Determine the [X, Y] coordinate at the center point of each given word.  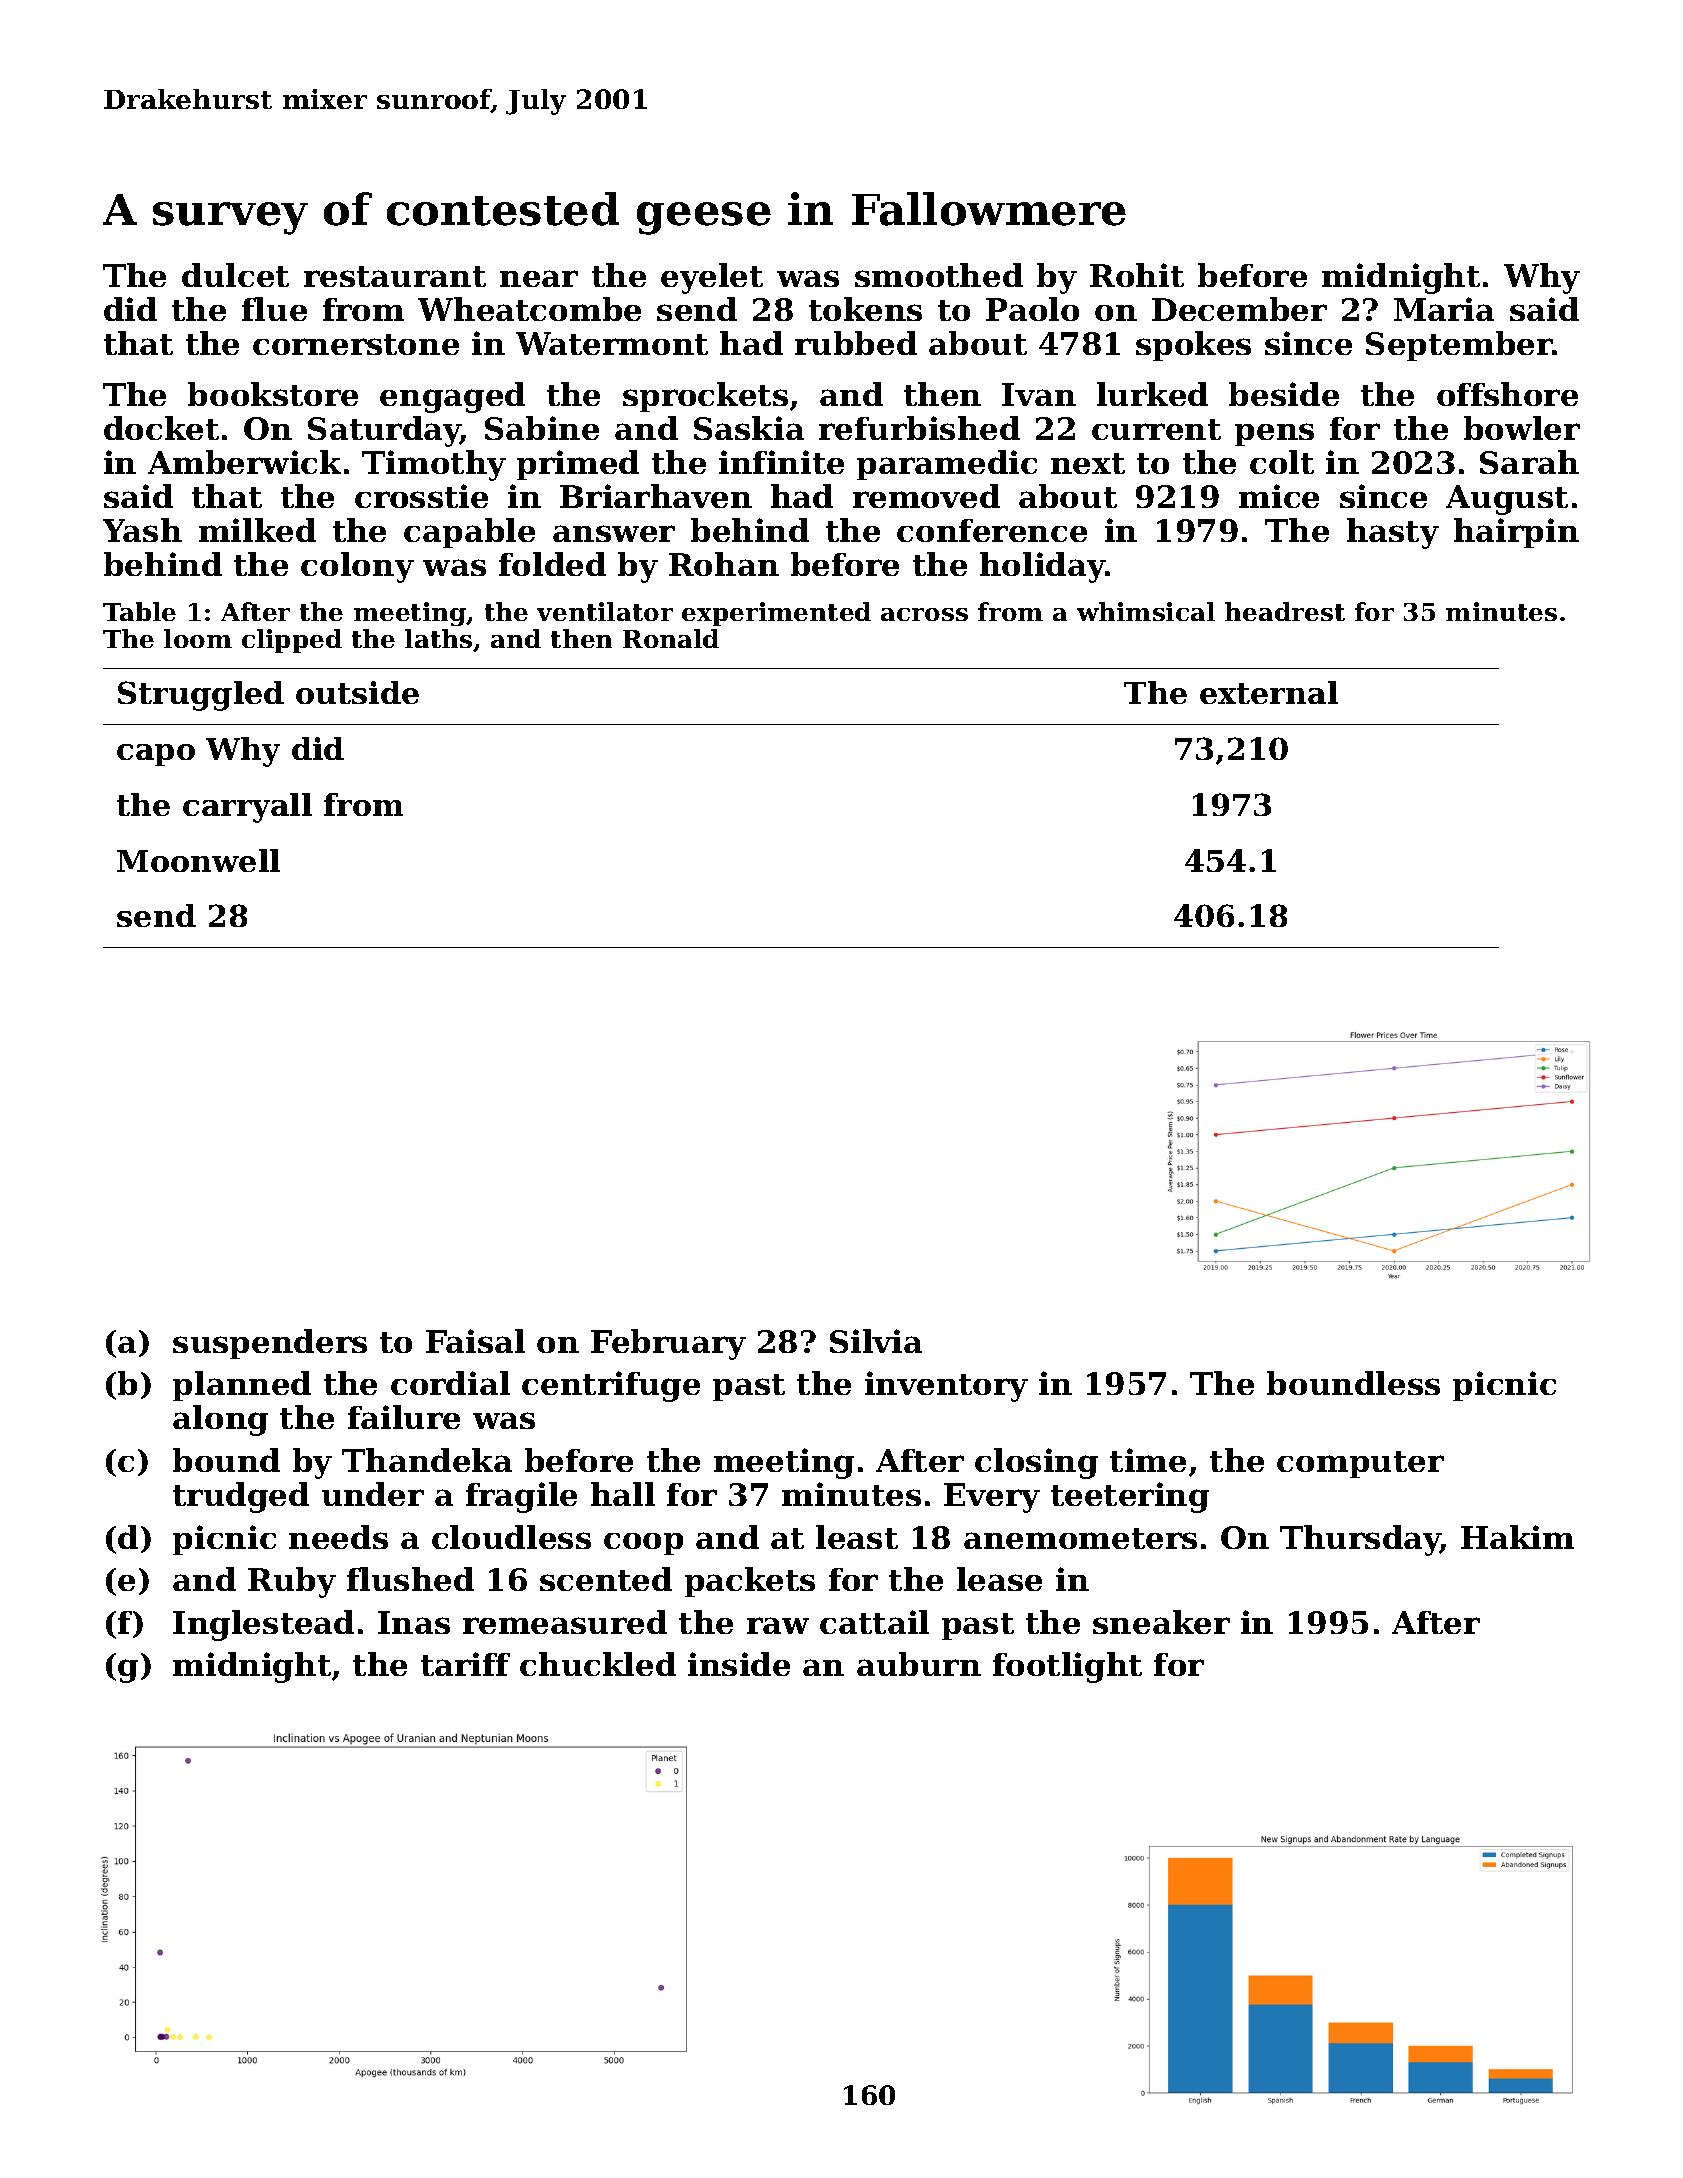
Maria [1444, 309]
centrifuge [611, 1386]
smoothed [939, 275]
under [373, 1494]
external [1269, 692]
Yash [142, 530]
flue [274, 309]
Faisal [475, 1341]
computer [1360, 1464]
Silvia [876, 1341]
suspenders [270, 1344]
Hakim [1517, 1537]
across [924, 614]
